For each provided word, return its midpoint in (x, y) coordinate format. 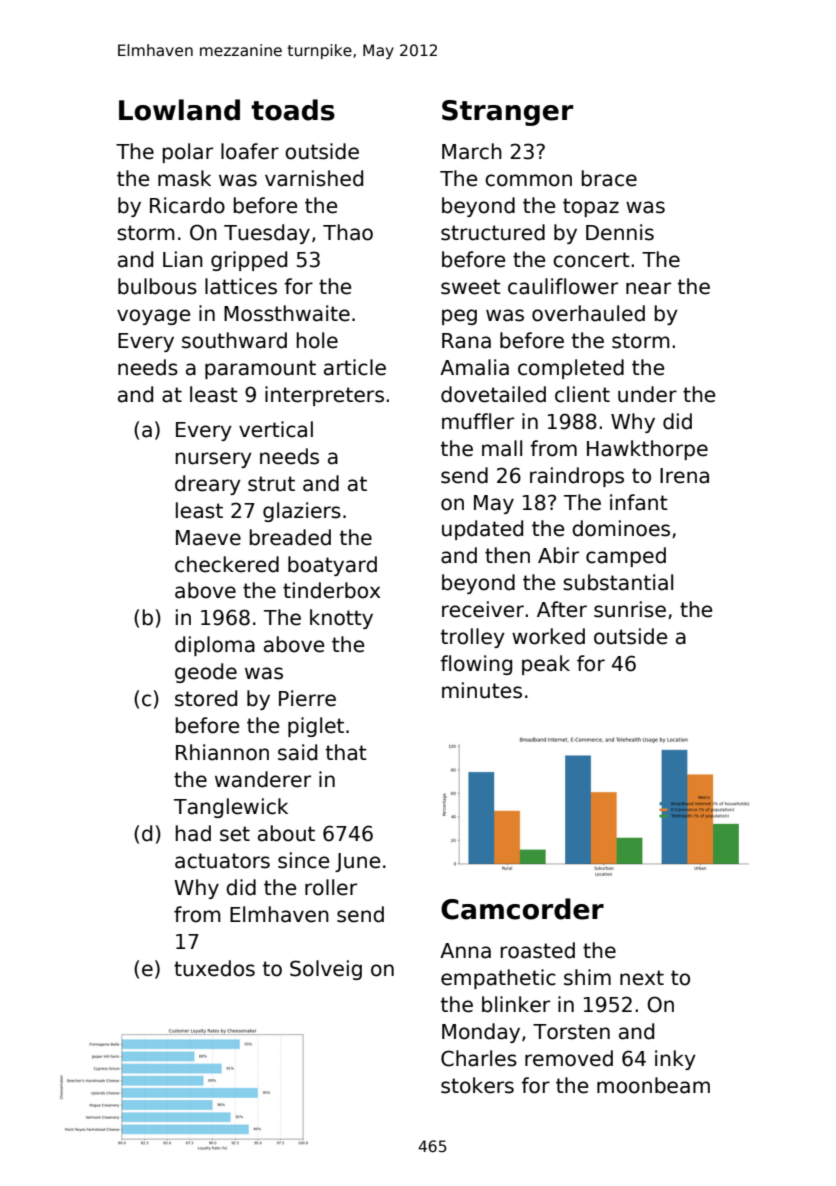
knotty (341, 619)
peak (546, 665)
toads (293, 110)
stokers (477, 1085)
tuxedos (214, 968)
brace (609, 178)
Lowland (179, 110)
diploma (215, 646)
